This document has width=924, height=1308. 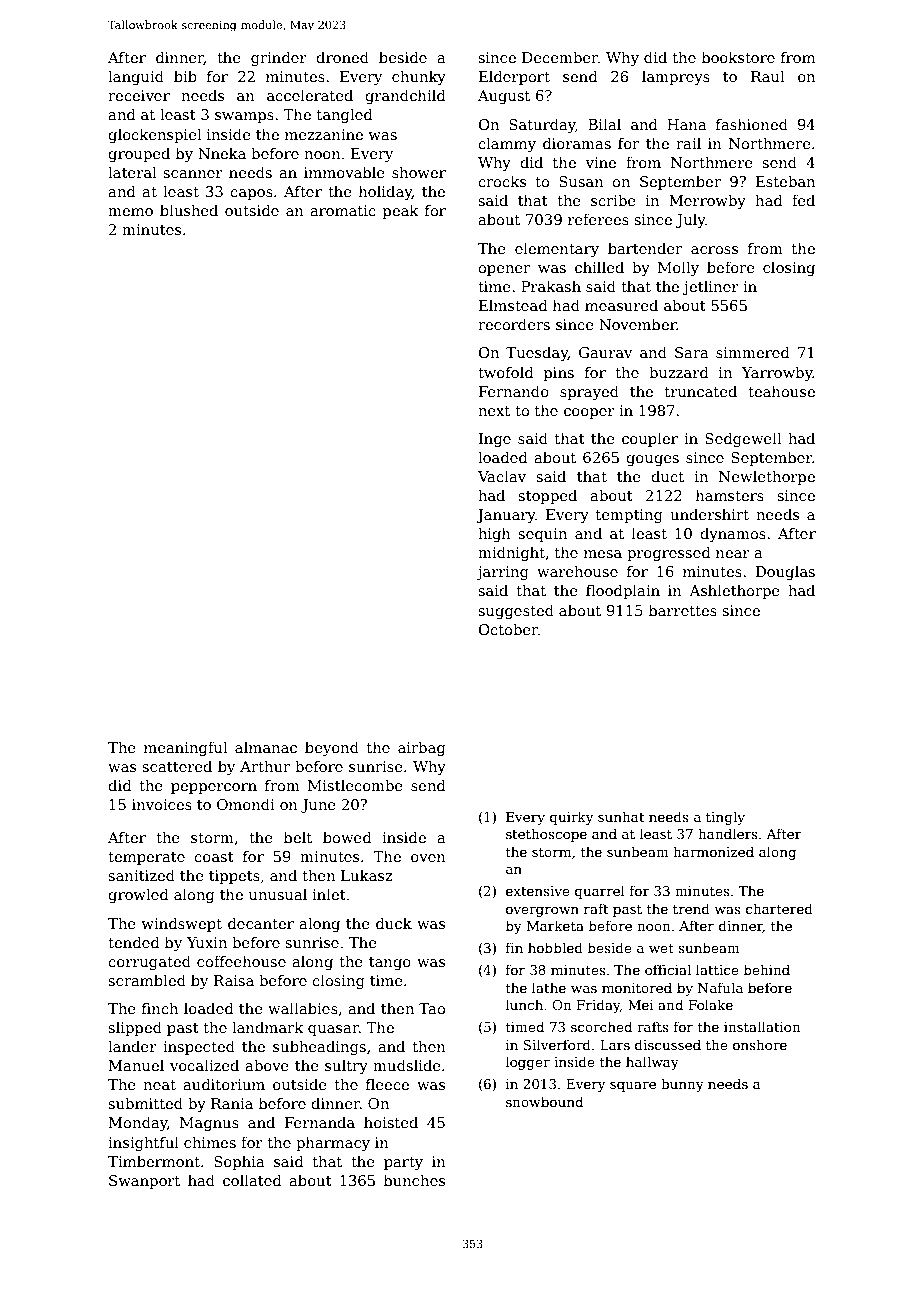 I want to click on fed, so click(x=803, y=200).
